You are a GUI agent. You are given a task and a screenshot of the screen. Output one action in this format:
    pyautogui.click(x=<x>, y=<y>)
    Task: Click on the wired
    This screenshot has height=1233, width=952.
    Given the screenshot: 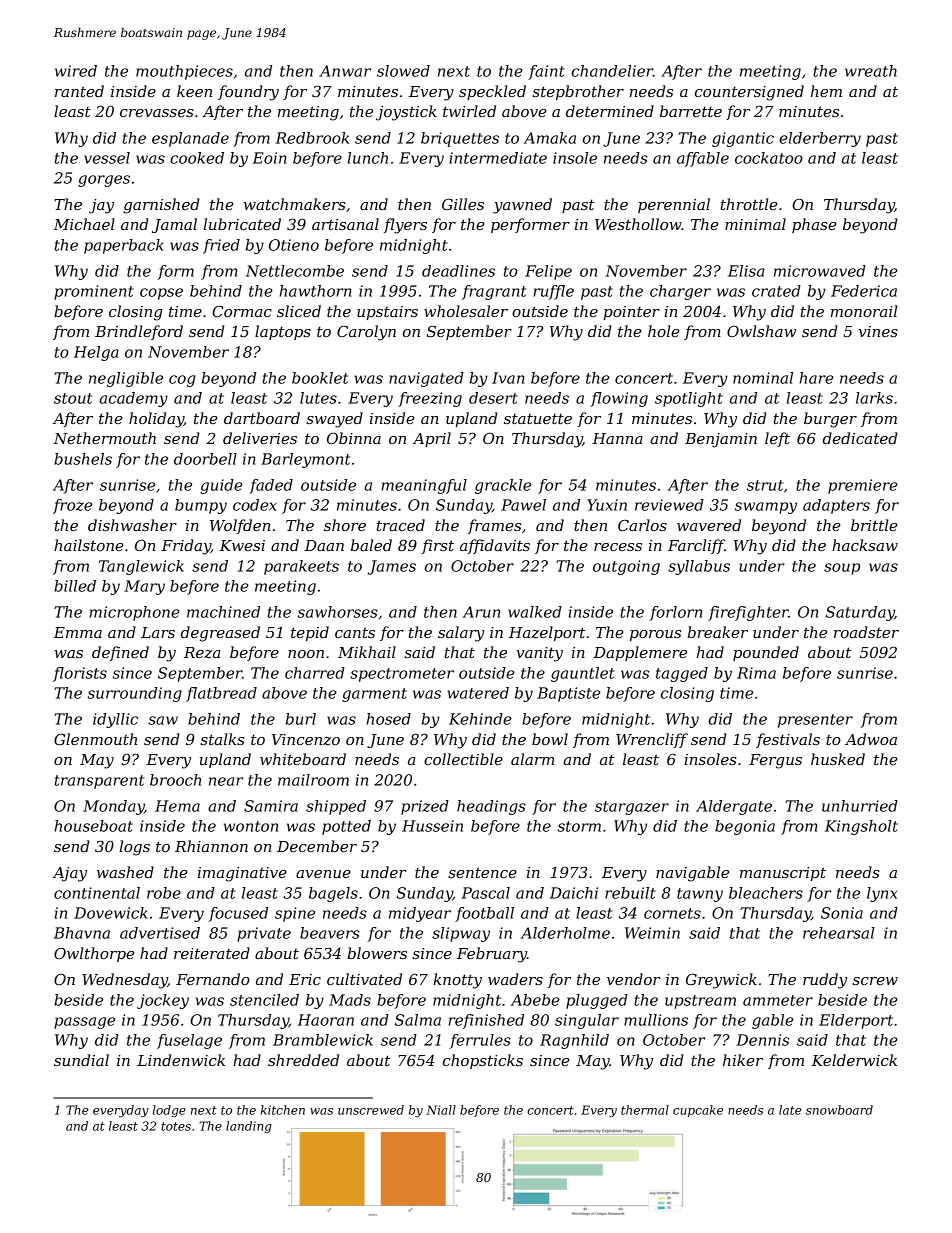 What is the action you would take?
    pyautogui.click(x=76, y=71)
